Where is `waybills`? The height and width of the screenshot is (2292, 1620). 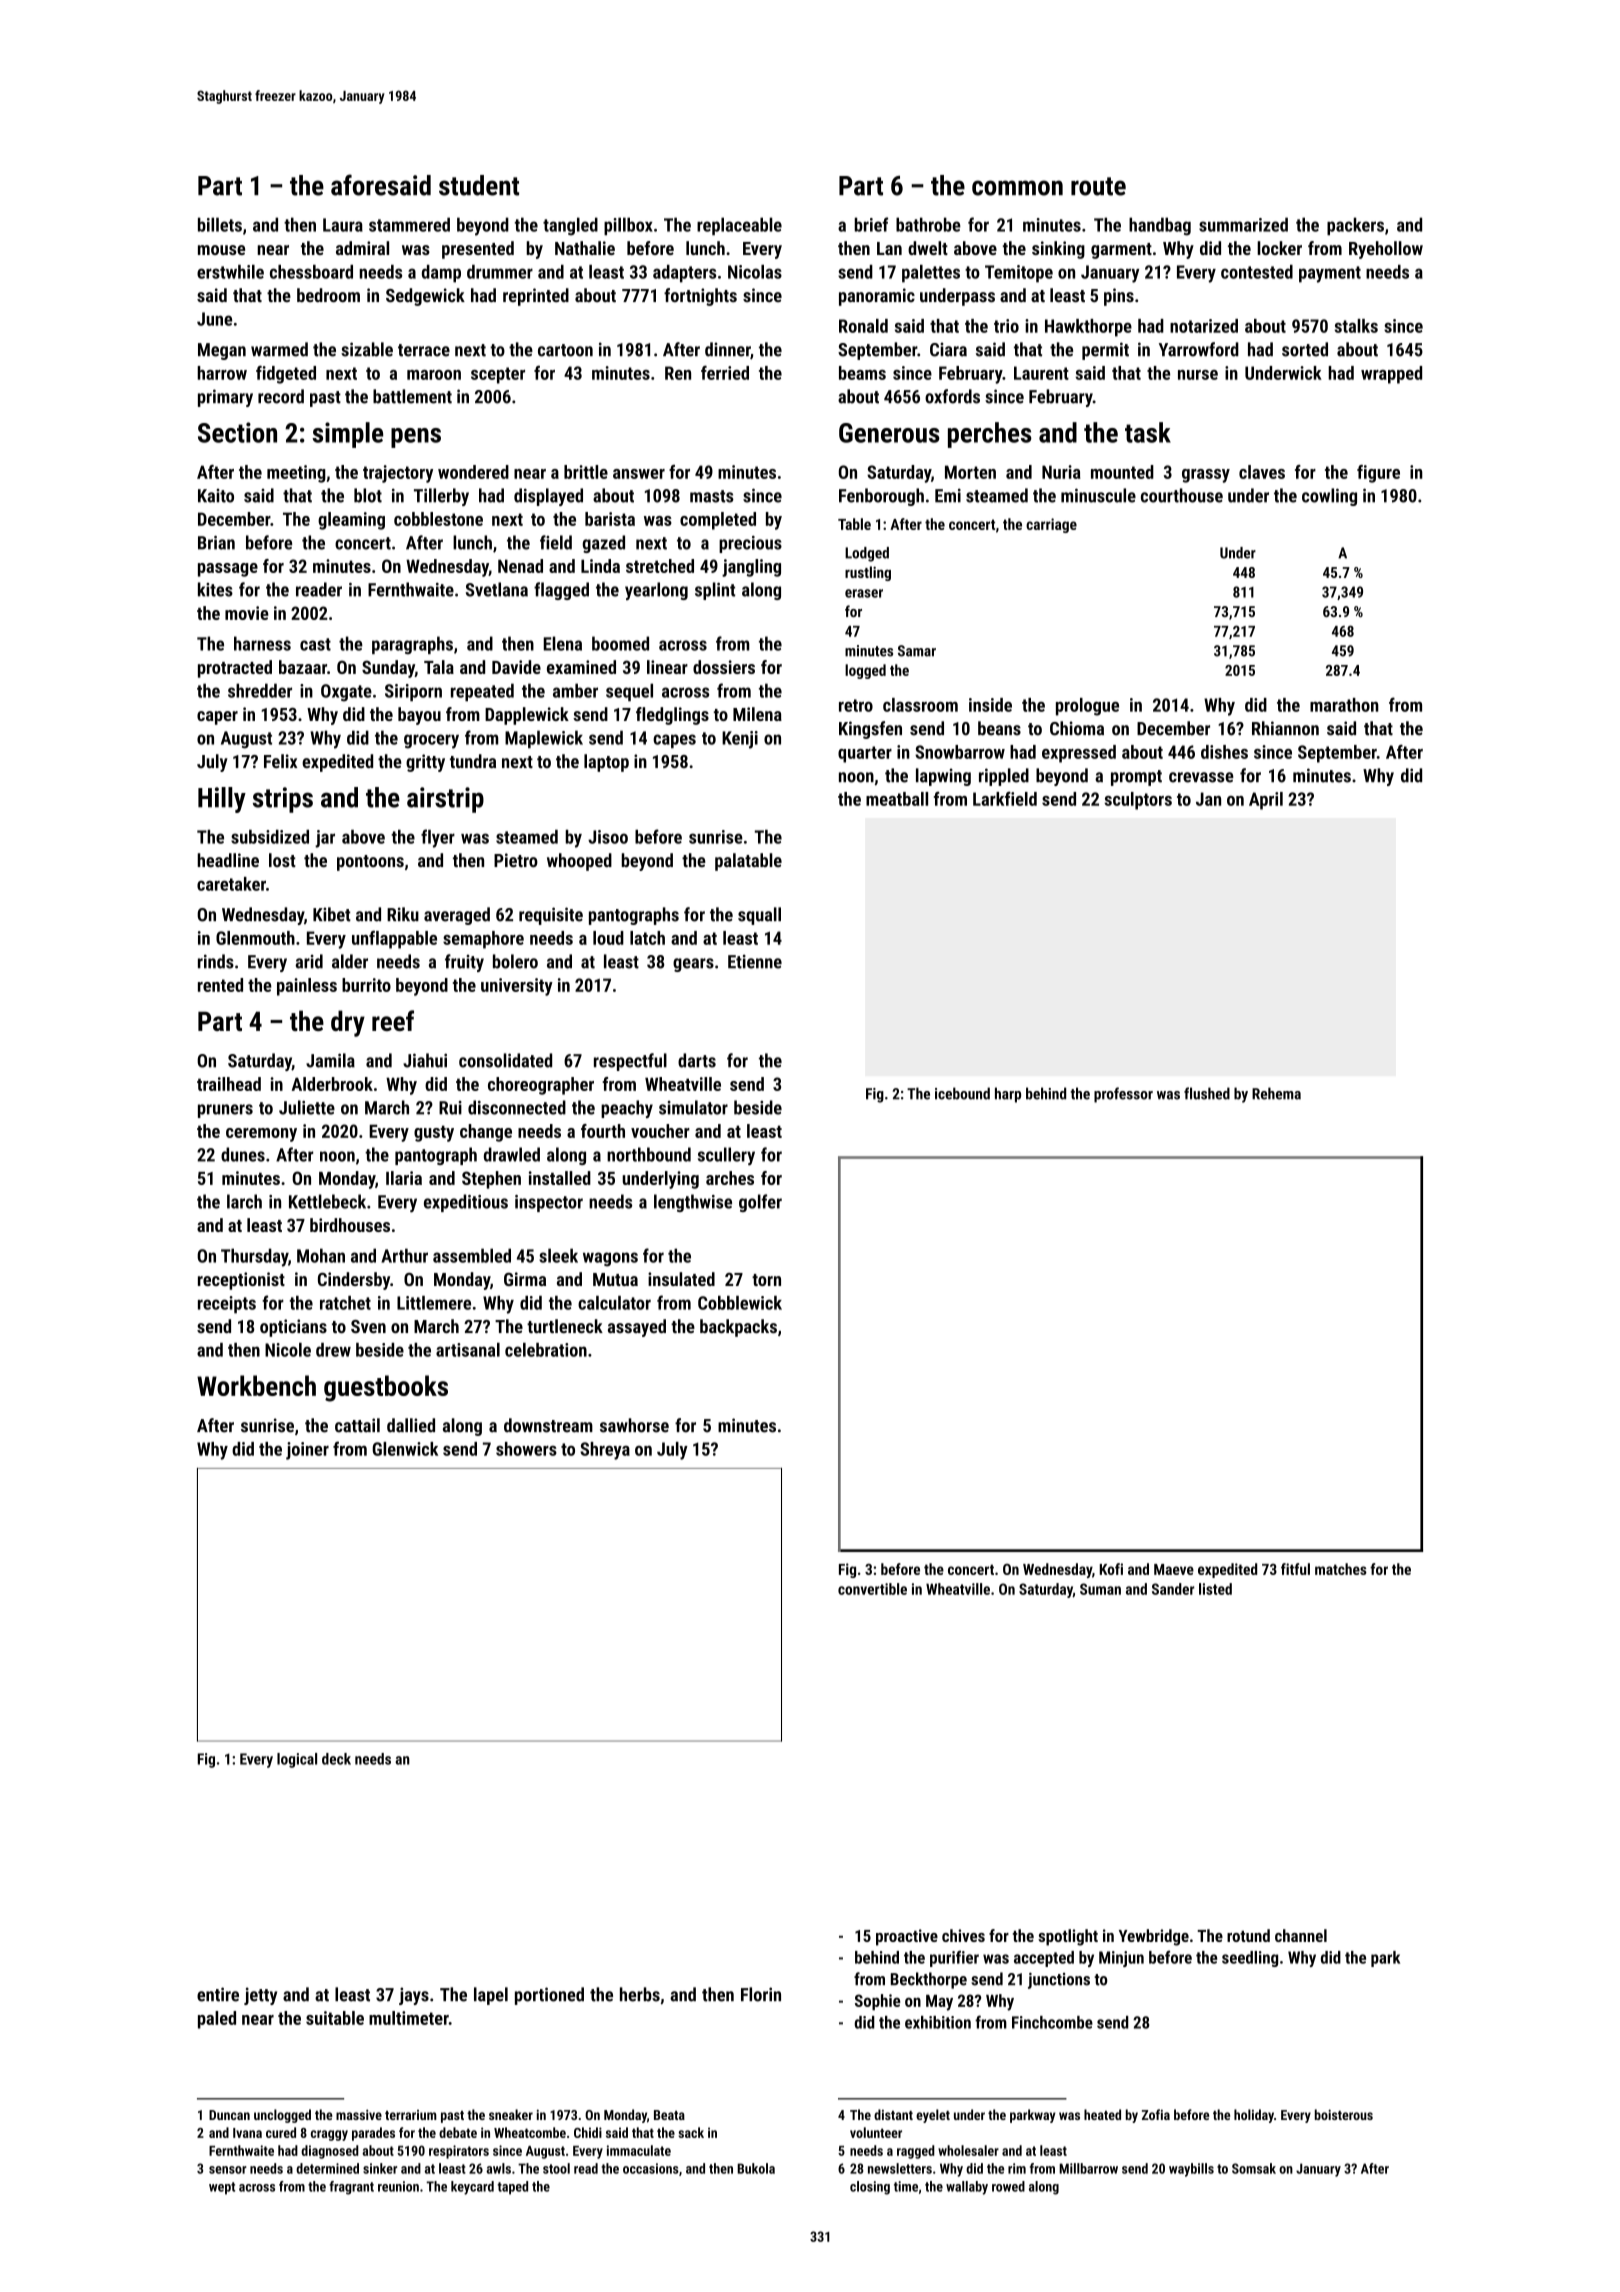
waybills is located at coordinates (1191, 2170).
